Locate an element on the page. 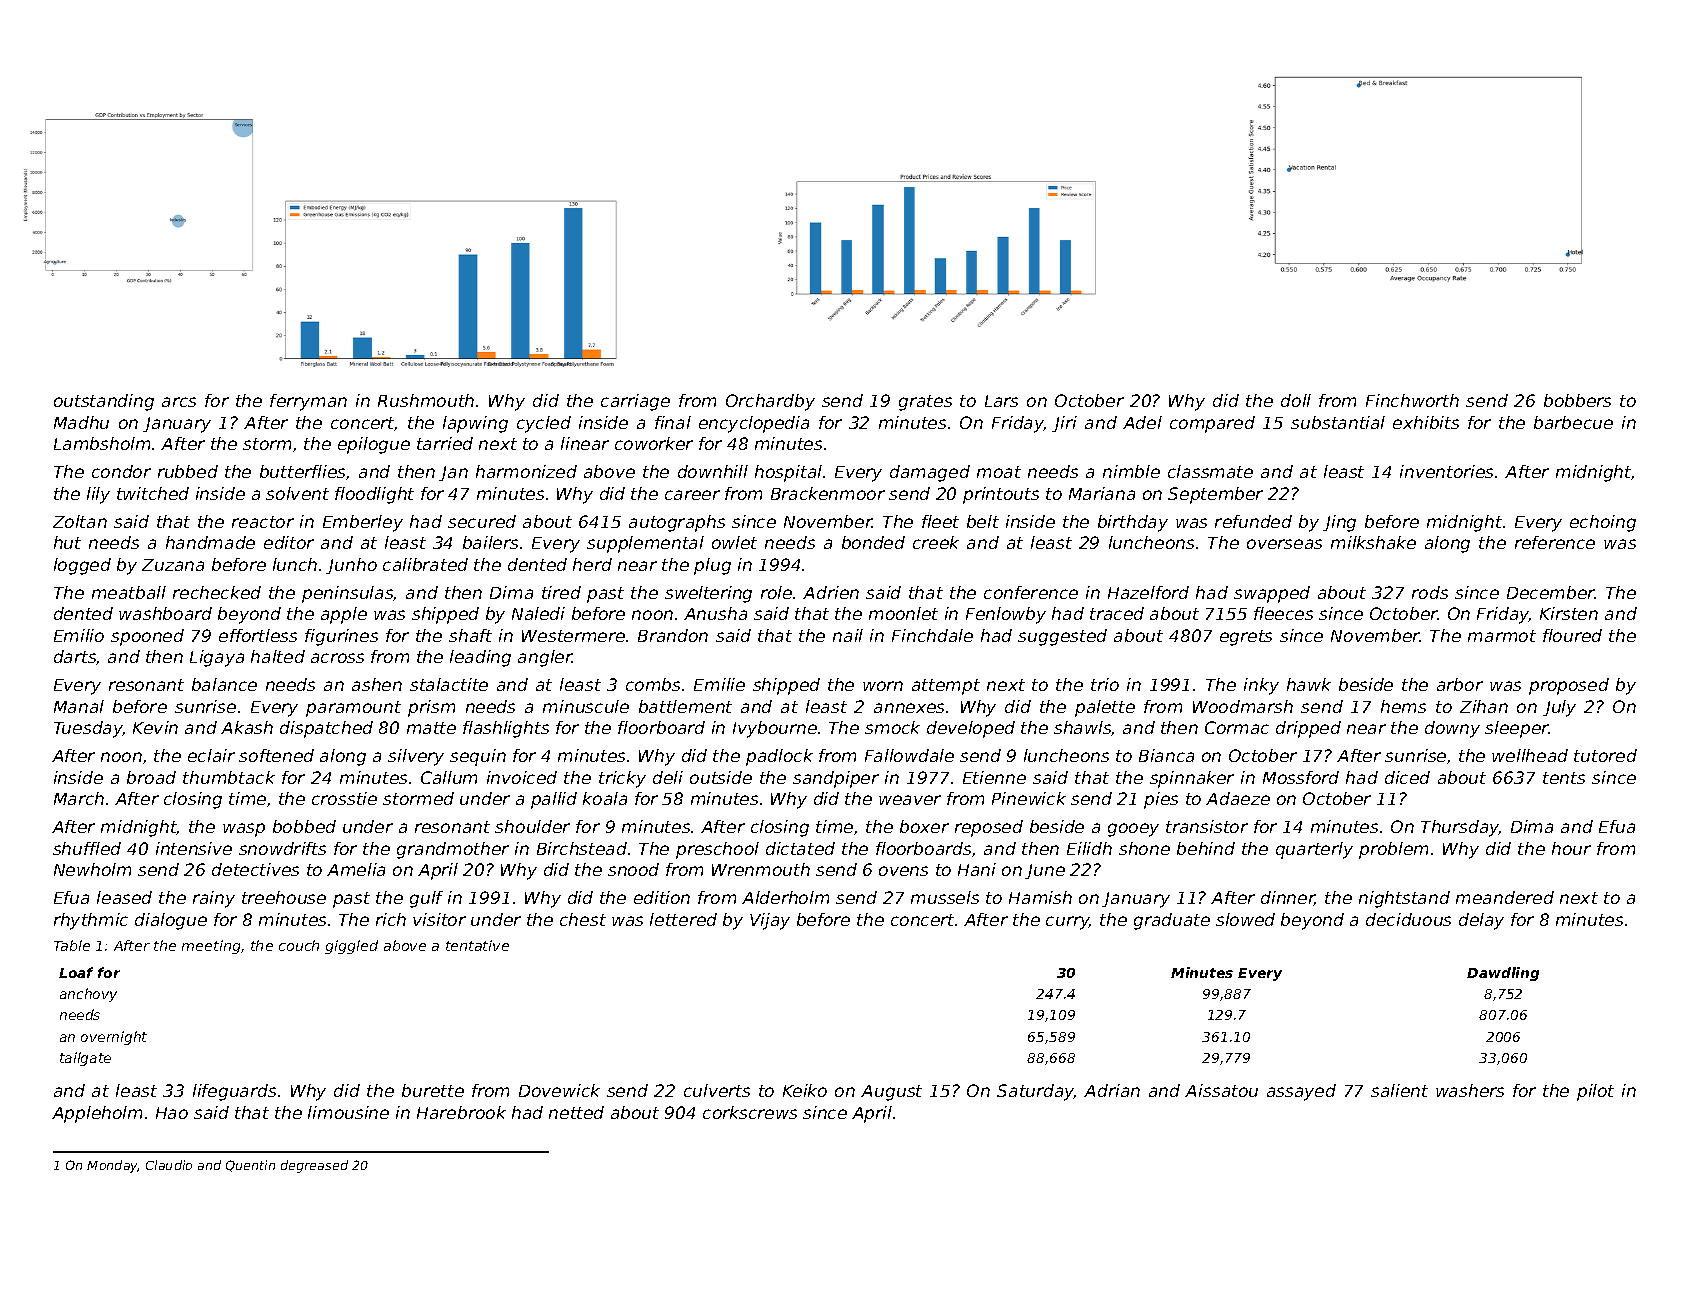 Image resolution: width=1690 pixels, height=1306 pixels. hour is located at coordinates (1571, 848).
